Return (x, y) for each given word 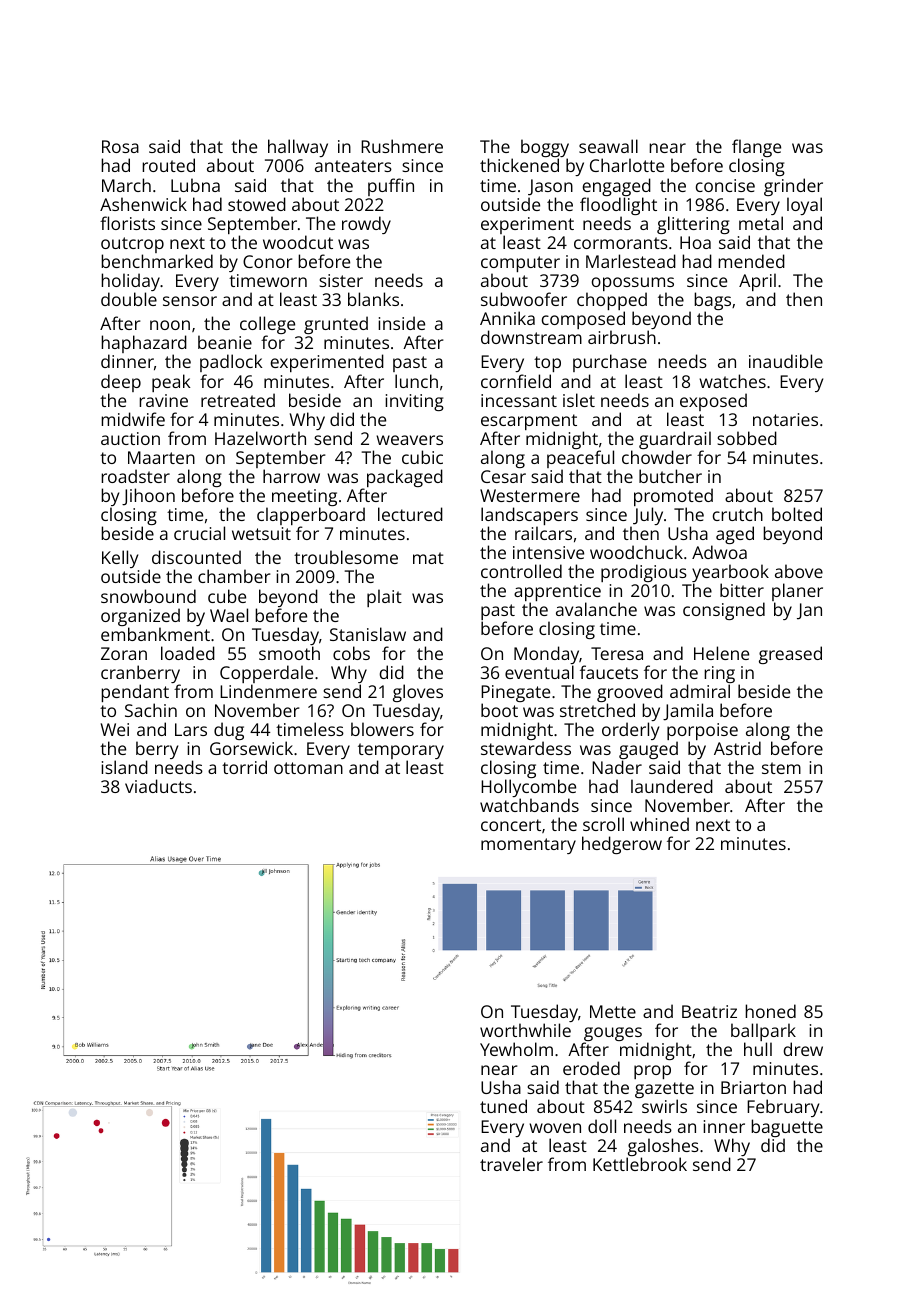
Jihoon (148, 497)
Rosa (120, 146)
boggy (545, 149)
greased (790, 655)
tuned (503, 1106)
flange (756, 149)
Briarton (753, 1087)
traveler (511, 1164)
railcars (543, 533)
